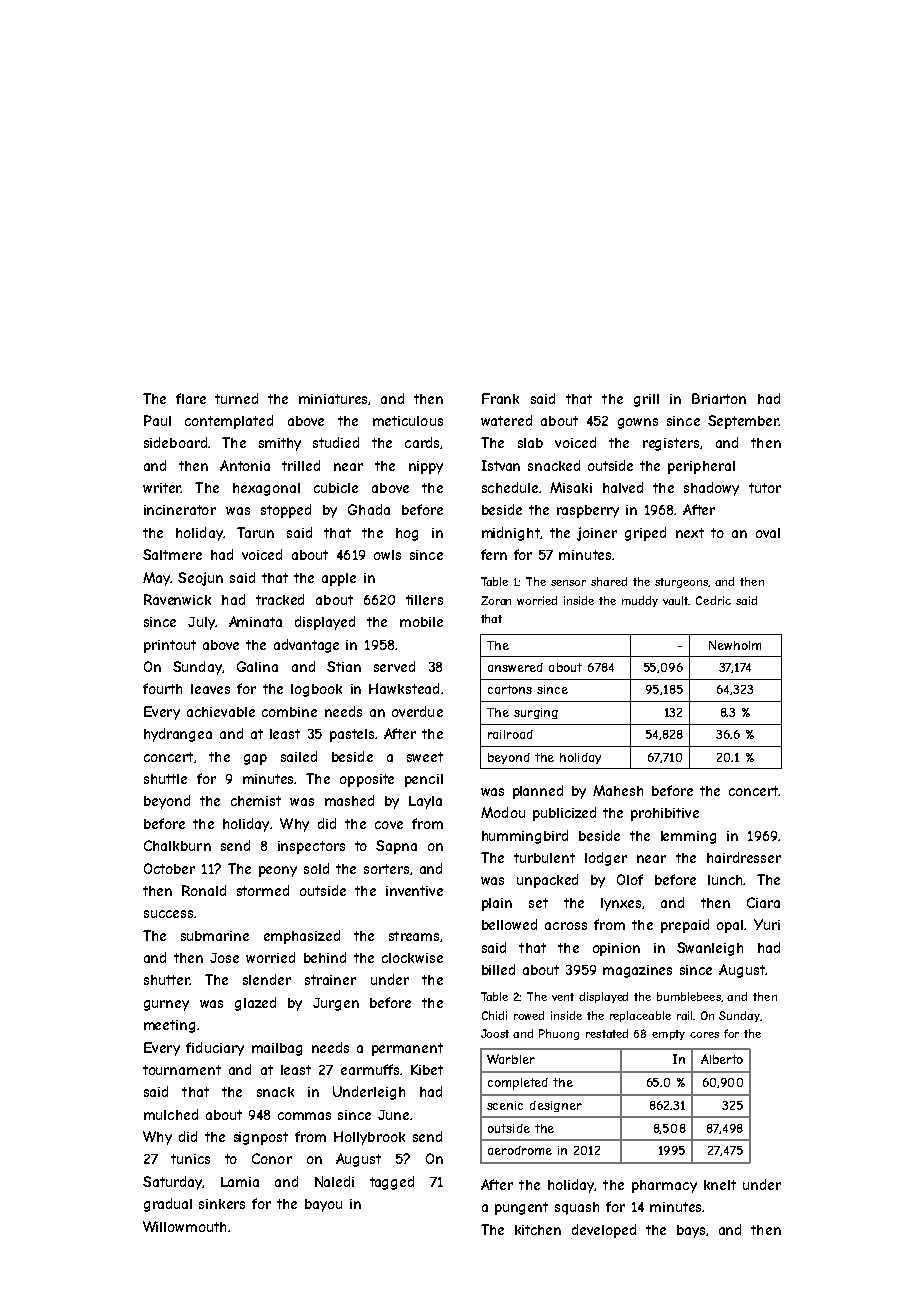 Image resolution: width=924 pixels, height=1314 pixels. What do you see at coordinates (510, 487) in the page?
I see `schedule` at bounding box center [510, 487].
